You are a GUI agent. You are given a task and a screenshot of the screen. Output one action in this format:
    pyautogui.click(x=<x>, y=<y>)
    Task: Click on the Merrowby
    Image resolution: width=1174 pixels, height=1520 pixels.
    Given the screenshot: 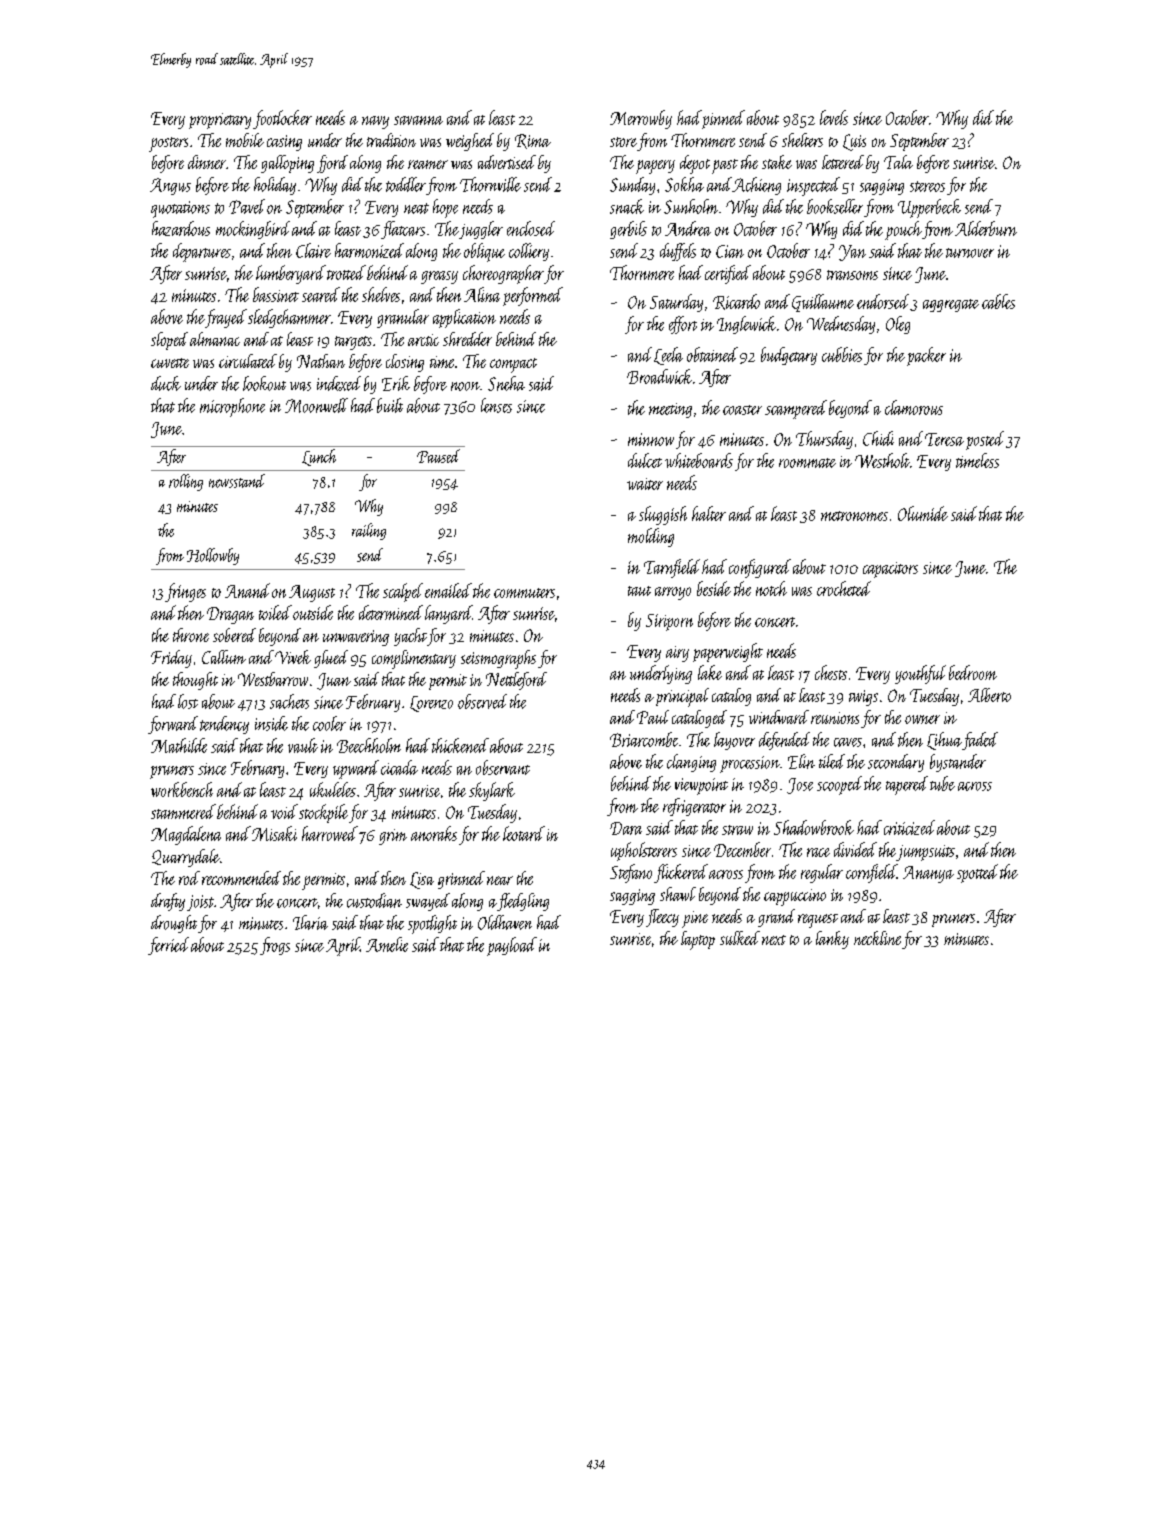 What is the action you would take?
    pyautogui.click(x=641, y=119)
